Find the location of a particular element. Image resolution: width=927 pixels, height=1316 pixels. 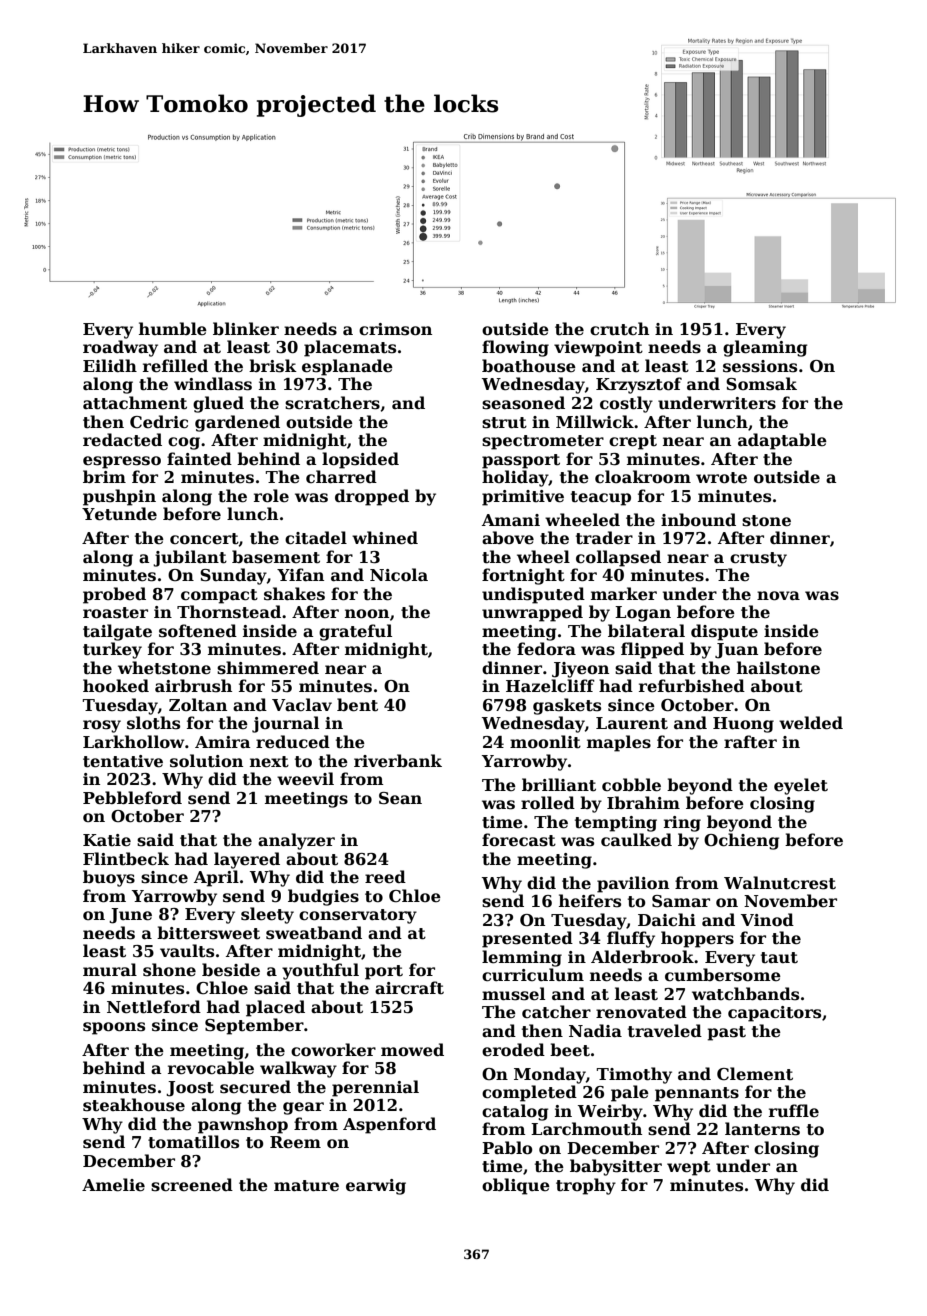

shimmered is located at coordinates (268, 668).
